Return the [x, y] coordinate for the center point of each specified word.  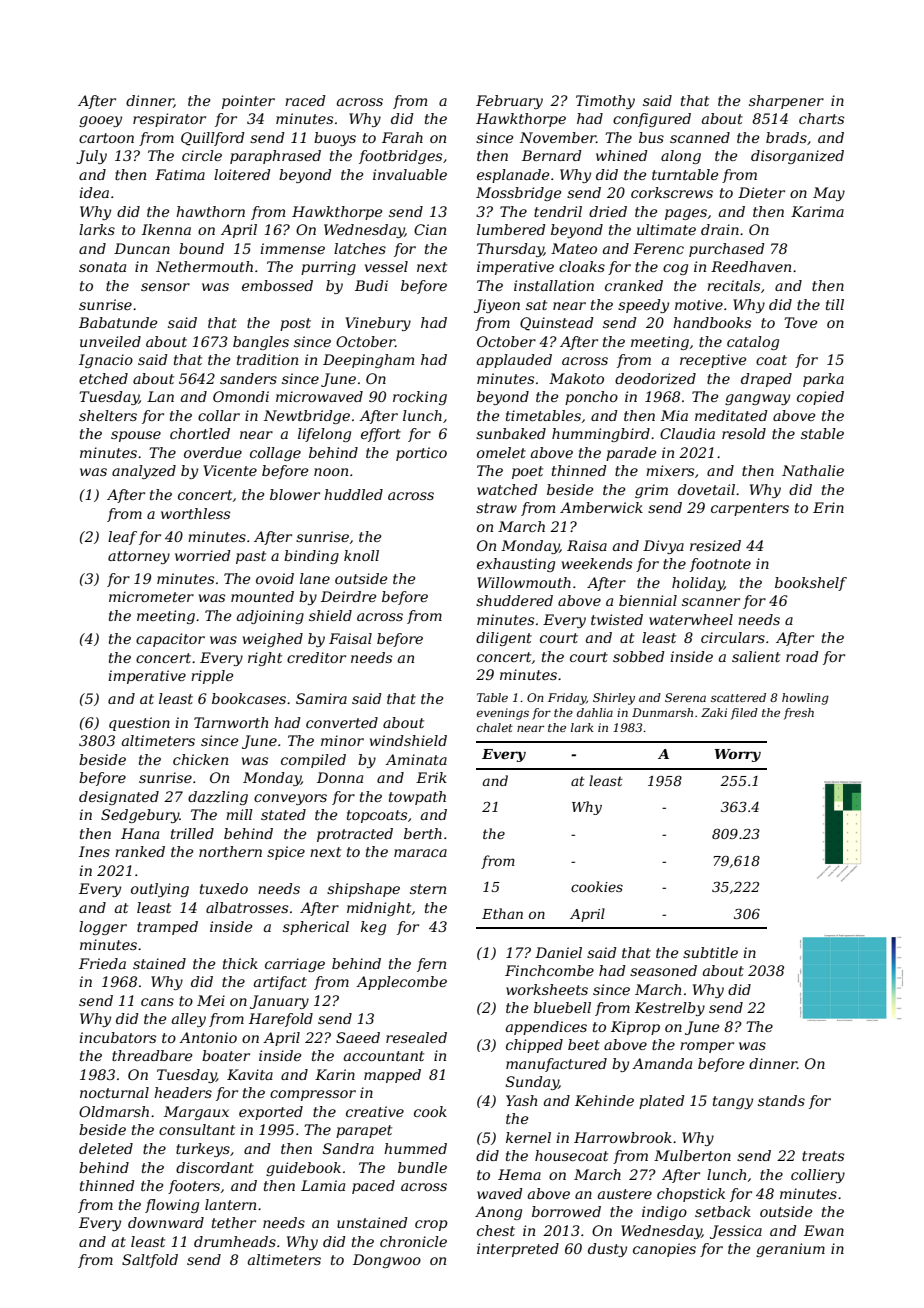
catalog [753, 343]
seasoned [663, 970]
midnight [379, 909]
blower [295, 494]
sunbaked [511, 433]
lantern [230, 1204]
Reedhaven [751, 266]
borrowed [566, 1211]
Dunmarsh [662, 712]
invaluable [410, 174]
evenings [503, 714]
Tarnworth [231, 722]
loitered [242, 174]
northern [230, 851]
